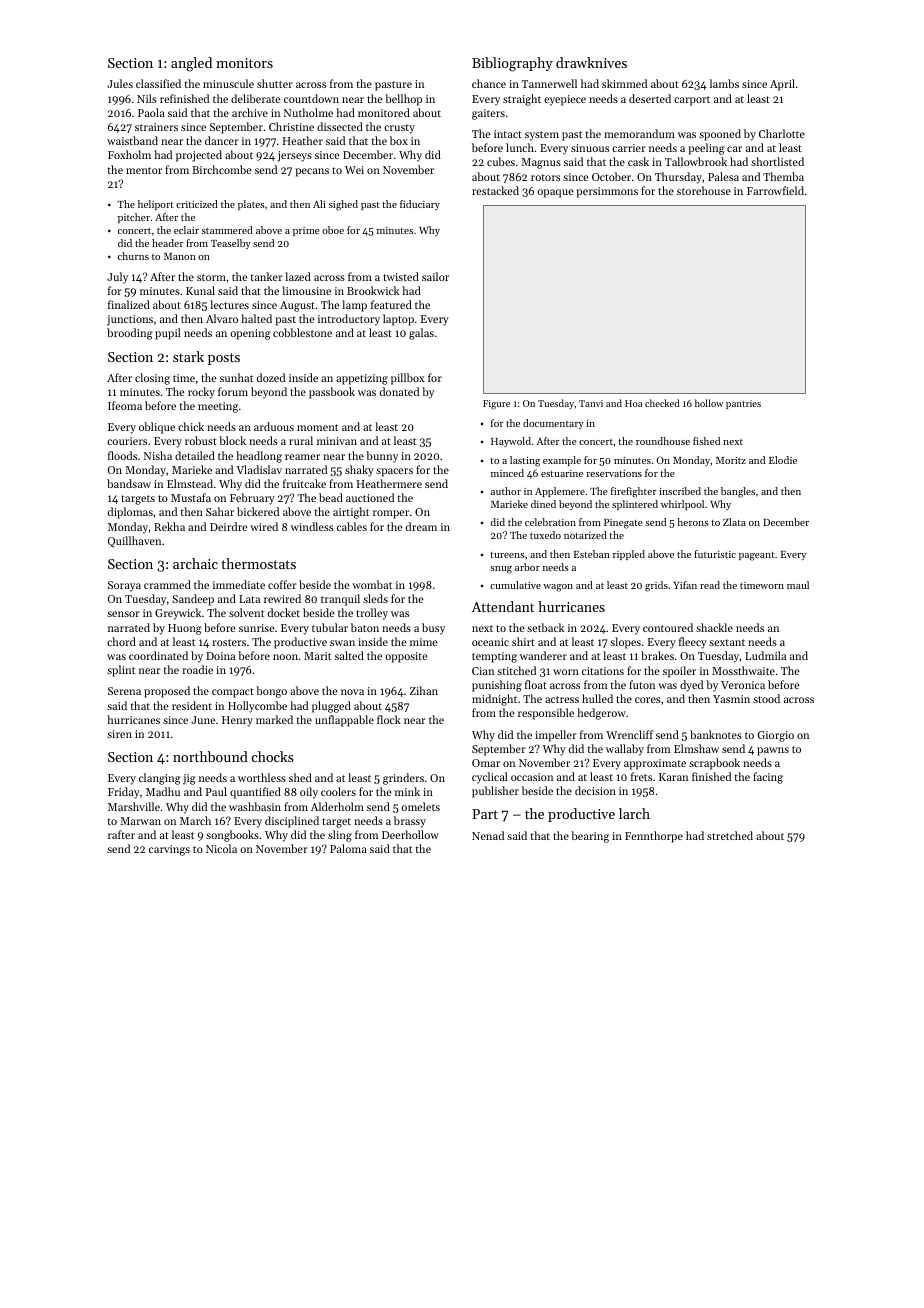 The width and height of the image is (924, 1308). What do you see at coordinates (169, 850) in the image?
I see `carvings` at bounding box center [169, 850].
